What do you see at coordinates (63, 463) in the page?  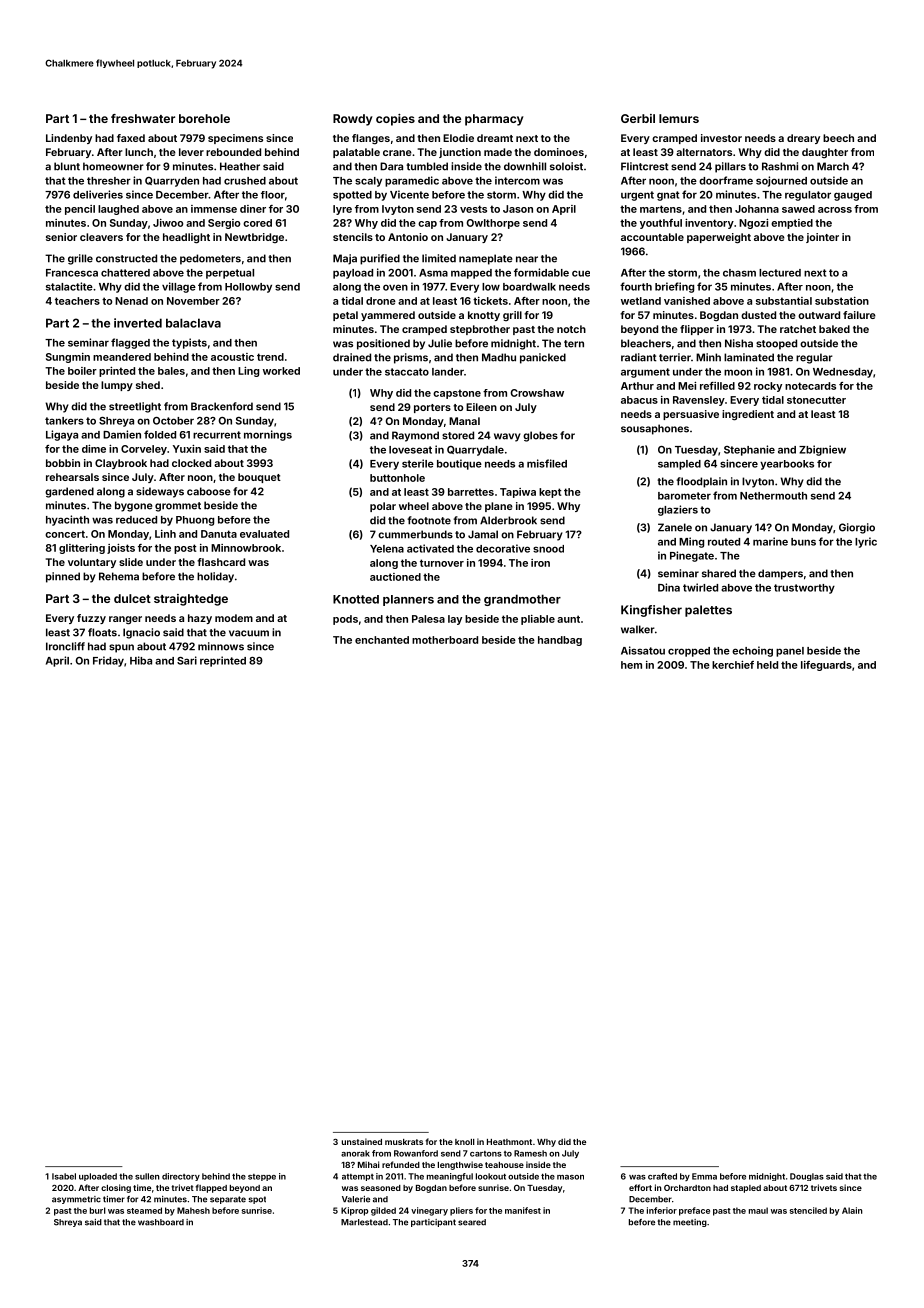 I see `bobbin` at bounding box center [63, 463].
